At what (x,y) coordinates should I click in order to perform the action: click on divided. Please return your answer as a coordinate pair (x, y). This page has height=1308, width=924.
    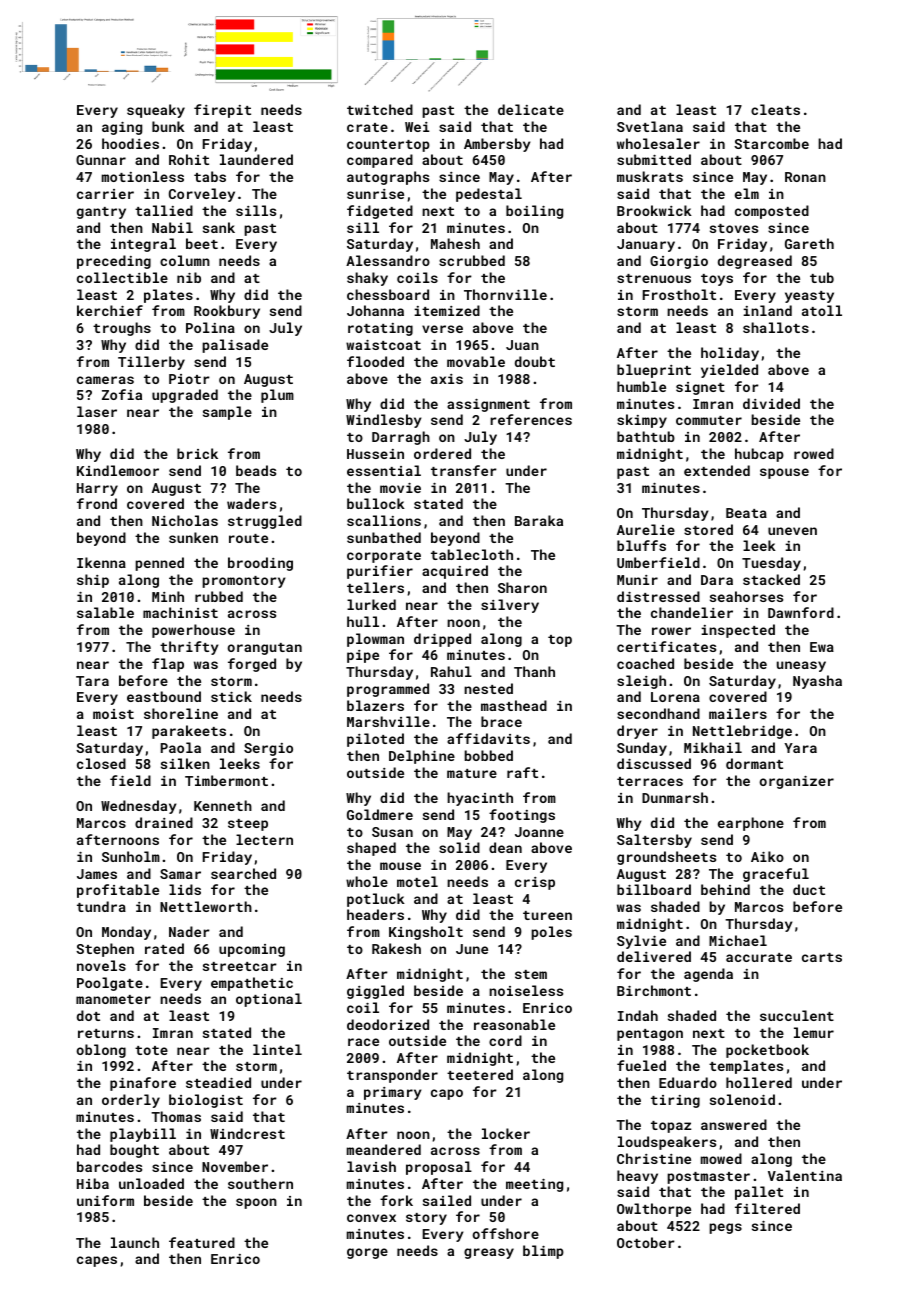
    Looking at the image, I should click on (771, 403).
